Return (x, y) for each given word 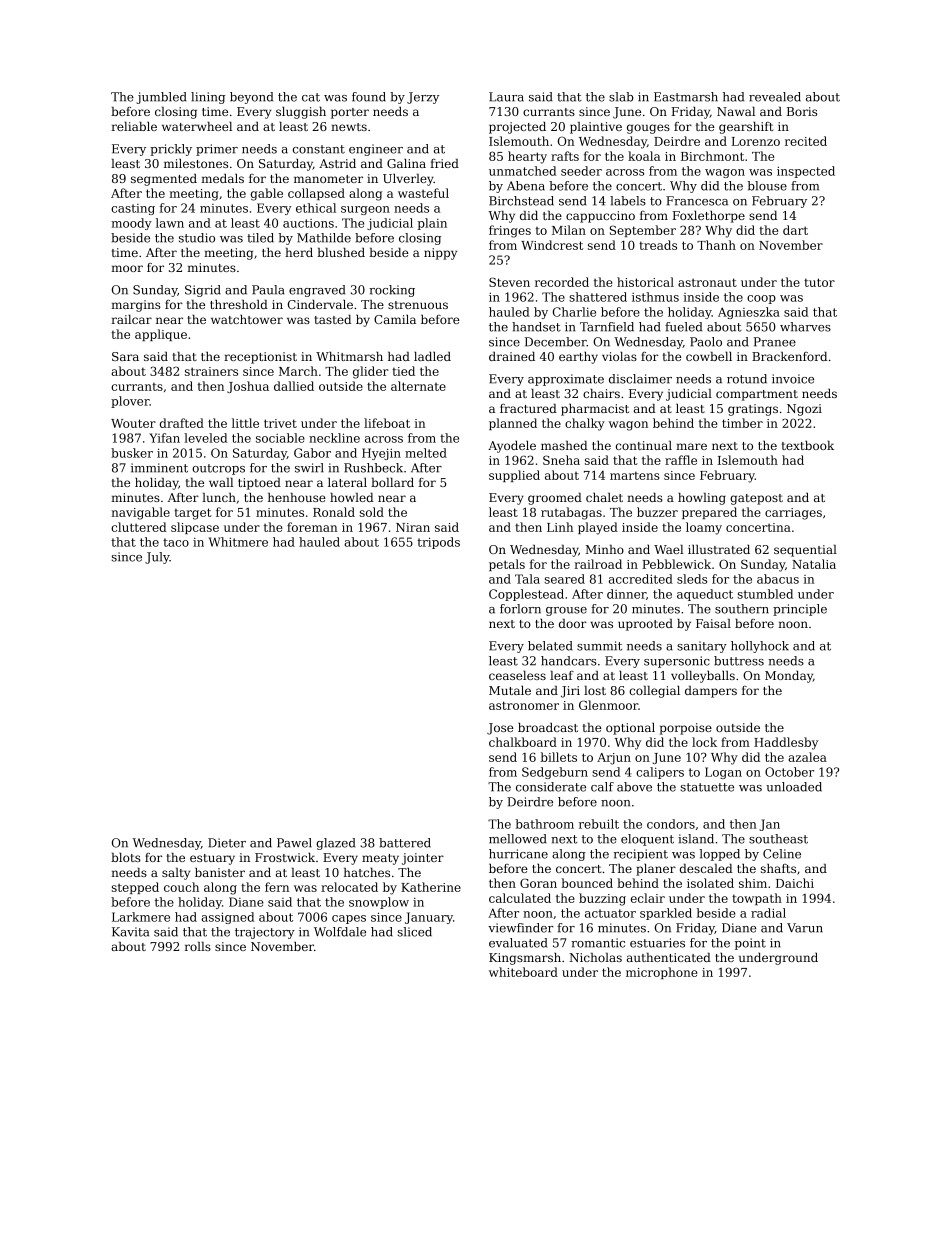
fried (444, 163)
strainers (211, 371)
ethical (316, 208)
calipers (660, 773)
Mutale (510, 690)
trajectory (265, 933)
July (157, 558)
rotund (747, 379)
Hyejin (381, 454)
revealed (775, 97)
